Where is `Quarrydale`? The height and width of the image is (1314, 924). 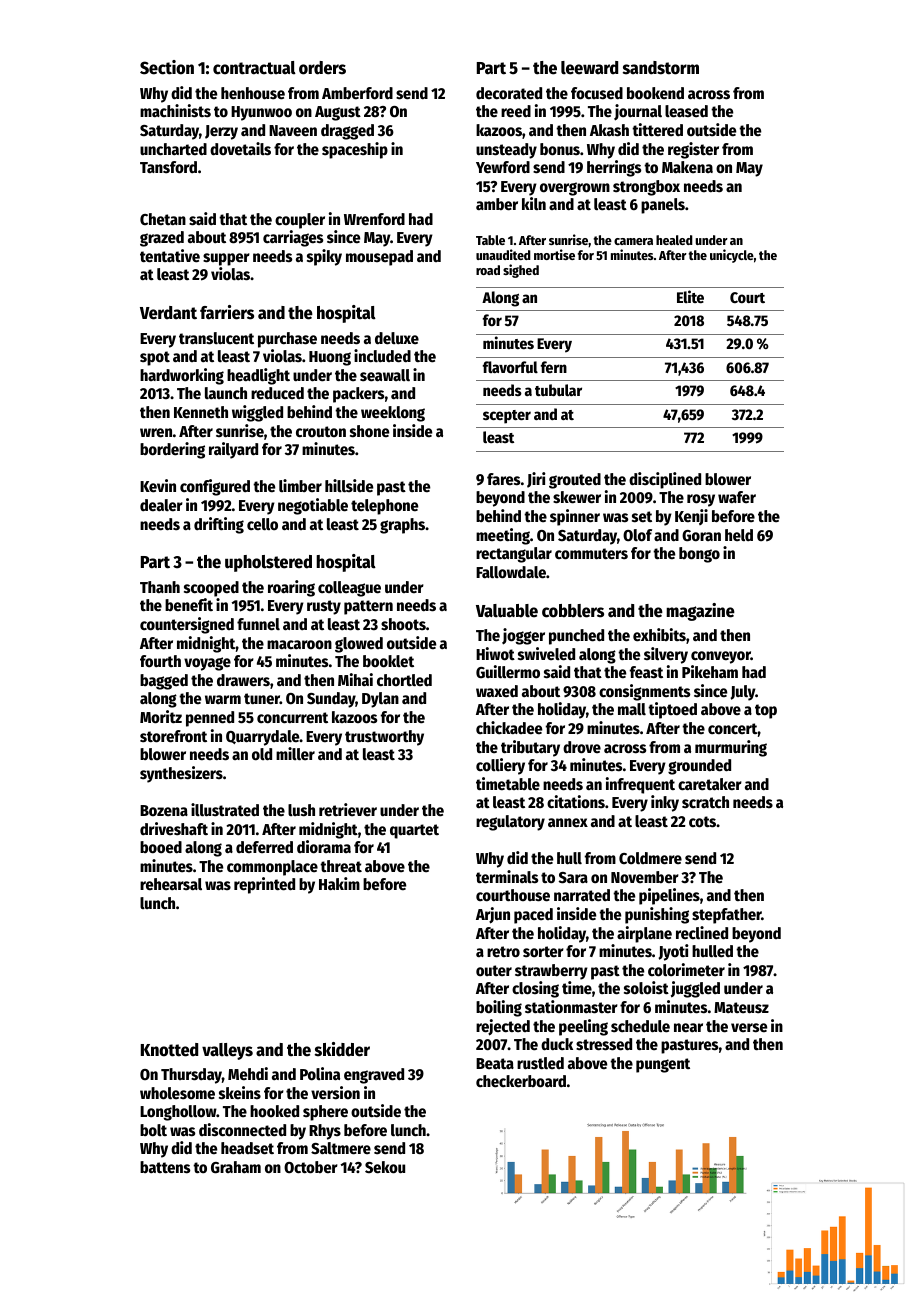
Quarrydale is located at coordinates (263, 738).
